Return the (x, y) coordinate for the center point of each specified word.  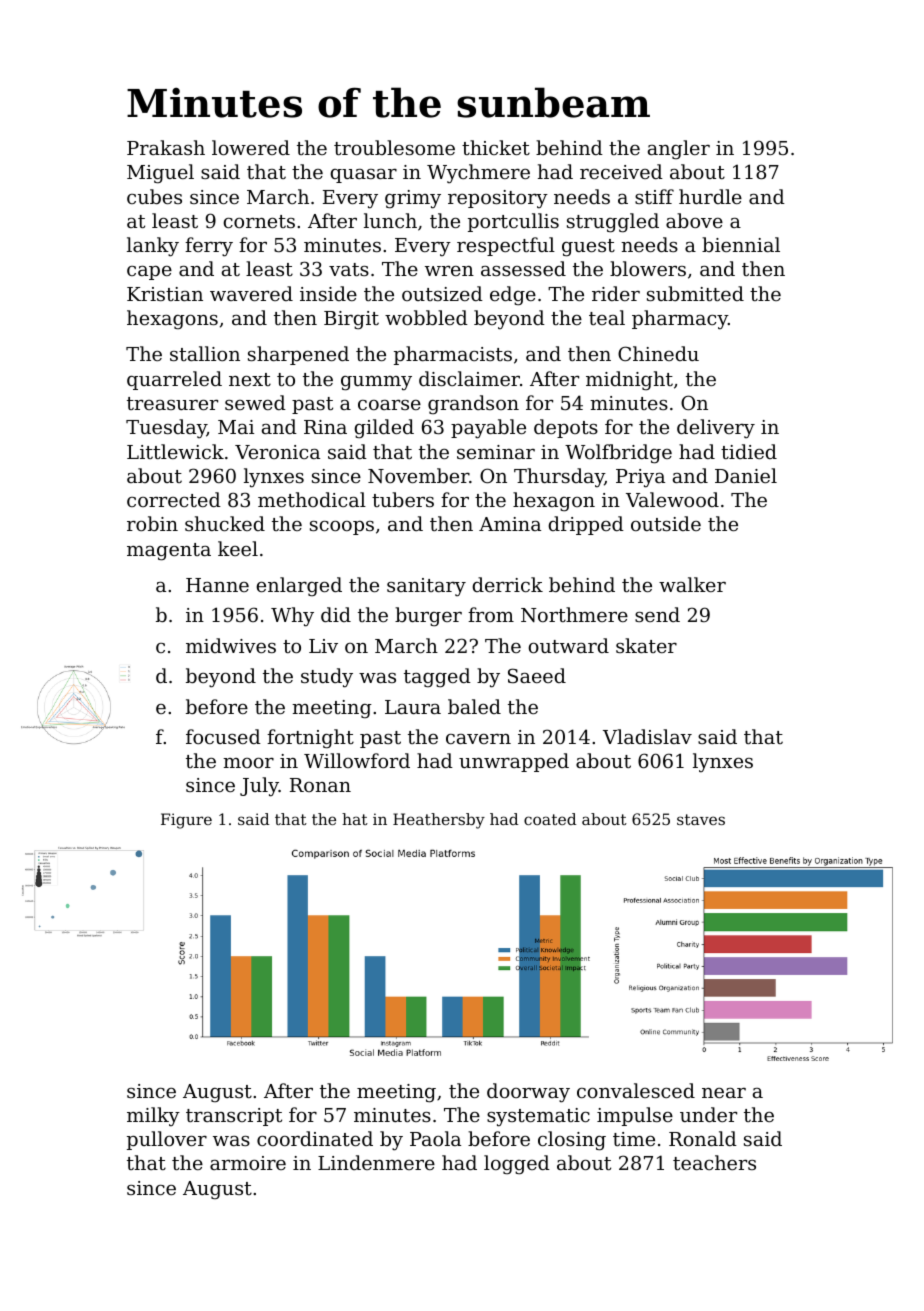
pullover (167, 1140)
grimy (413, 199)
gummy (376, 383)
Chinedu (658, 353)
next (250, 379)
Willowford (357, 760)
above (694, 220)
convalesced (636, 1090)
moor (248, 763)
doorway (528, 1093)
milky (153, 1116)
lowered (251, 147)
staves (701, 819)
